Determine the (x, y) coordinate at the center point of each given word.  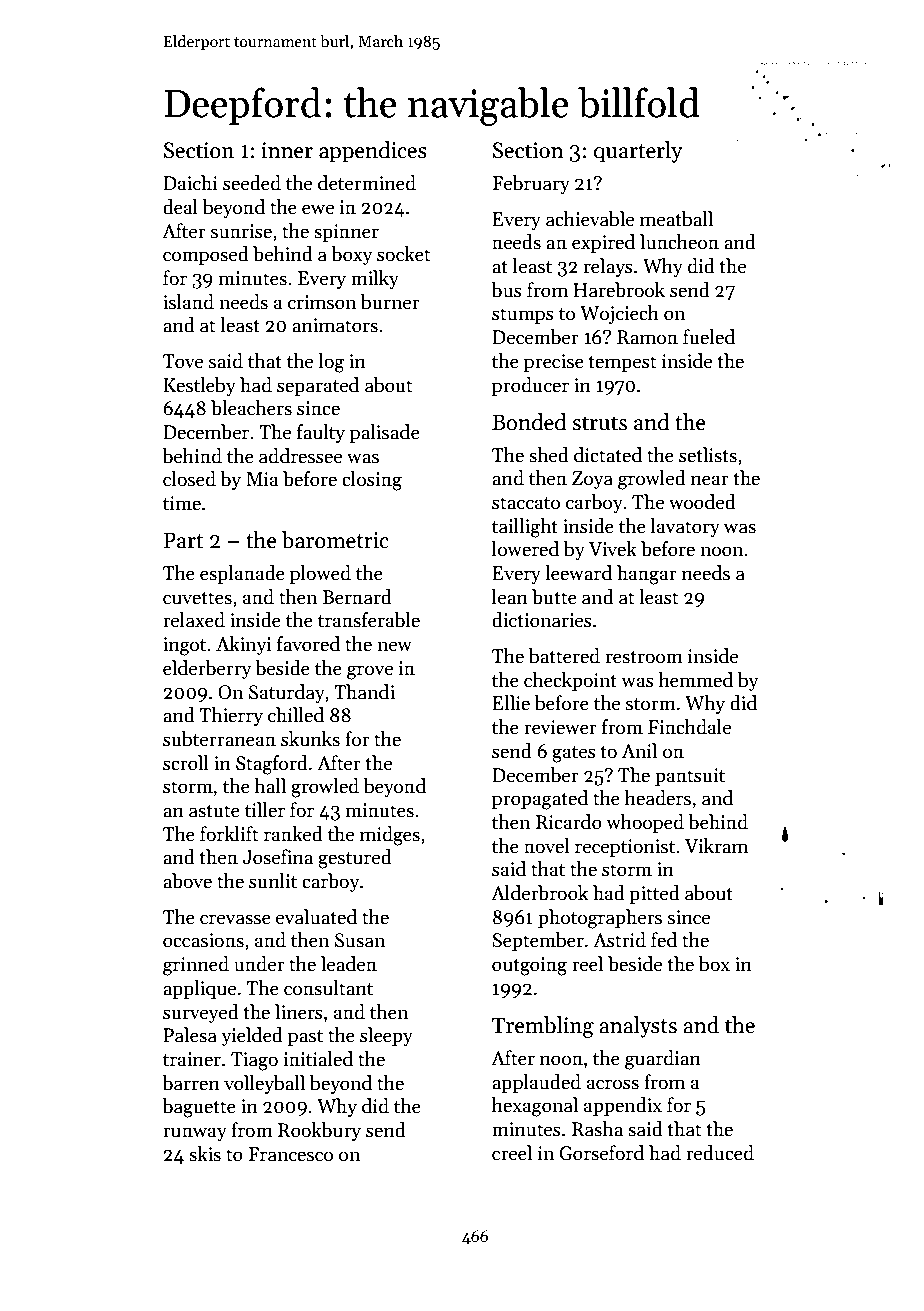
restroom (644, 657)
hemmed (696, 680)
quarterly (638, 152)
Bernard (357, 597)
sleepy (386, 1036)
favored (308, 644)
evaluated (316, 917)
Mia (262, 479)
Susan (360, 940)
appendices (373, 152)
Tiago (254, 1061)
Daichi (190, 183)
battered (564, 656)
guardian (663, 1060)
